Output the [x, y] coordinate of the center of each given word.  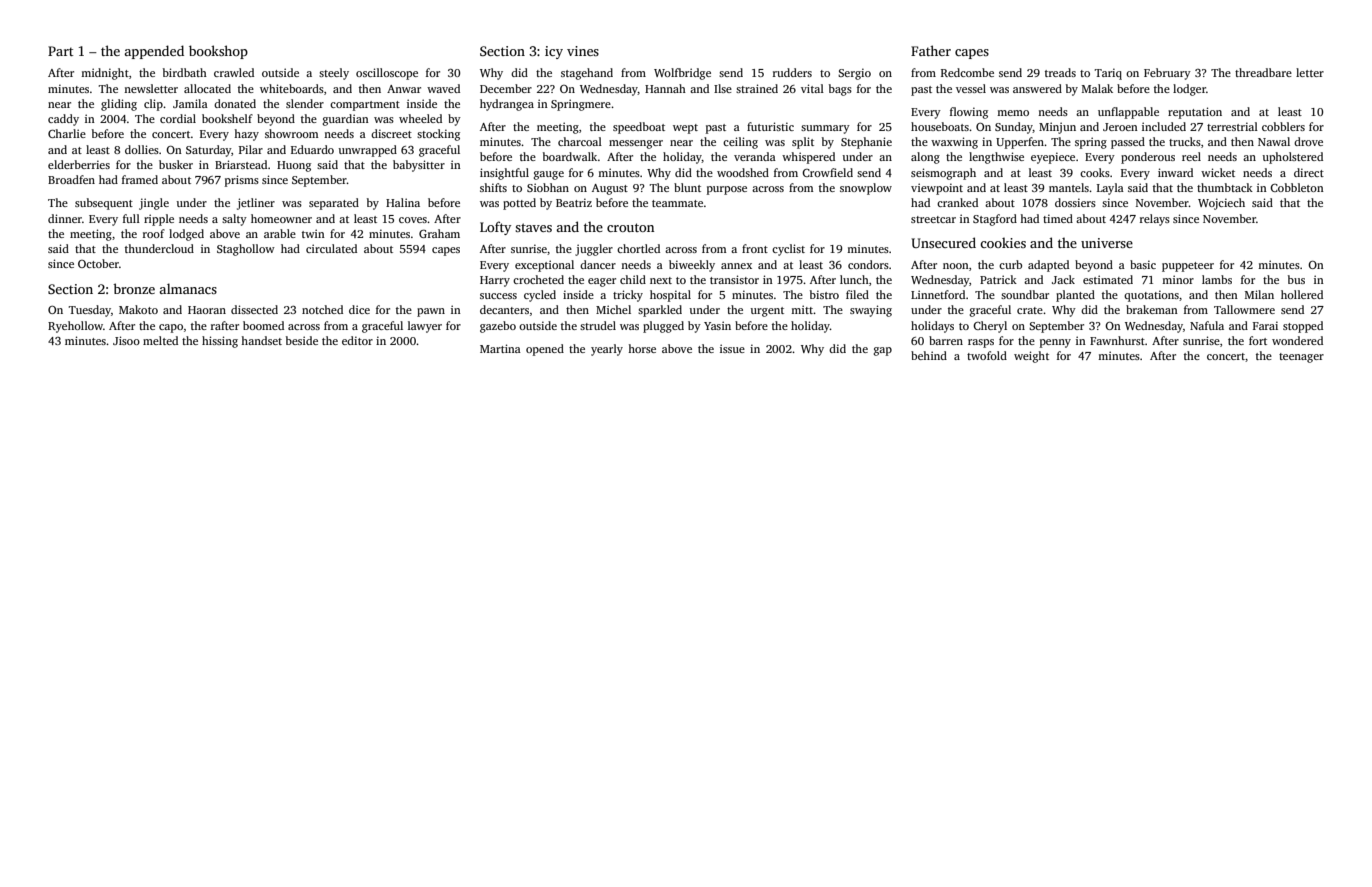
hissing [220, 342]
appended [154, 52]
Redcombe [967, 72]
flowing [969, 113]
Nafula [1207, 325]
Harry [495, 281]
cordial [178, 118]
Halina [403, 202]
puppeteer [1188, 267]
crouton [630, 227]
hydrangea [507, 105]
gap [883, 351]
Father [931, 50]
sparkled [660, 311]
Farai [1265, 325]
